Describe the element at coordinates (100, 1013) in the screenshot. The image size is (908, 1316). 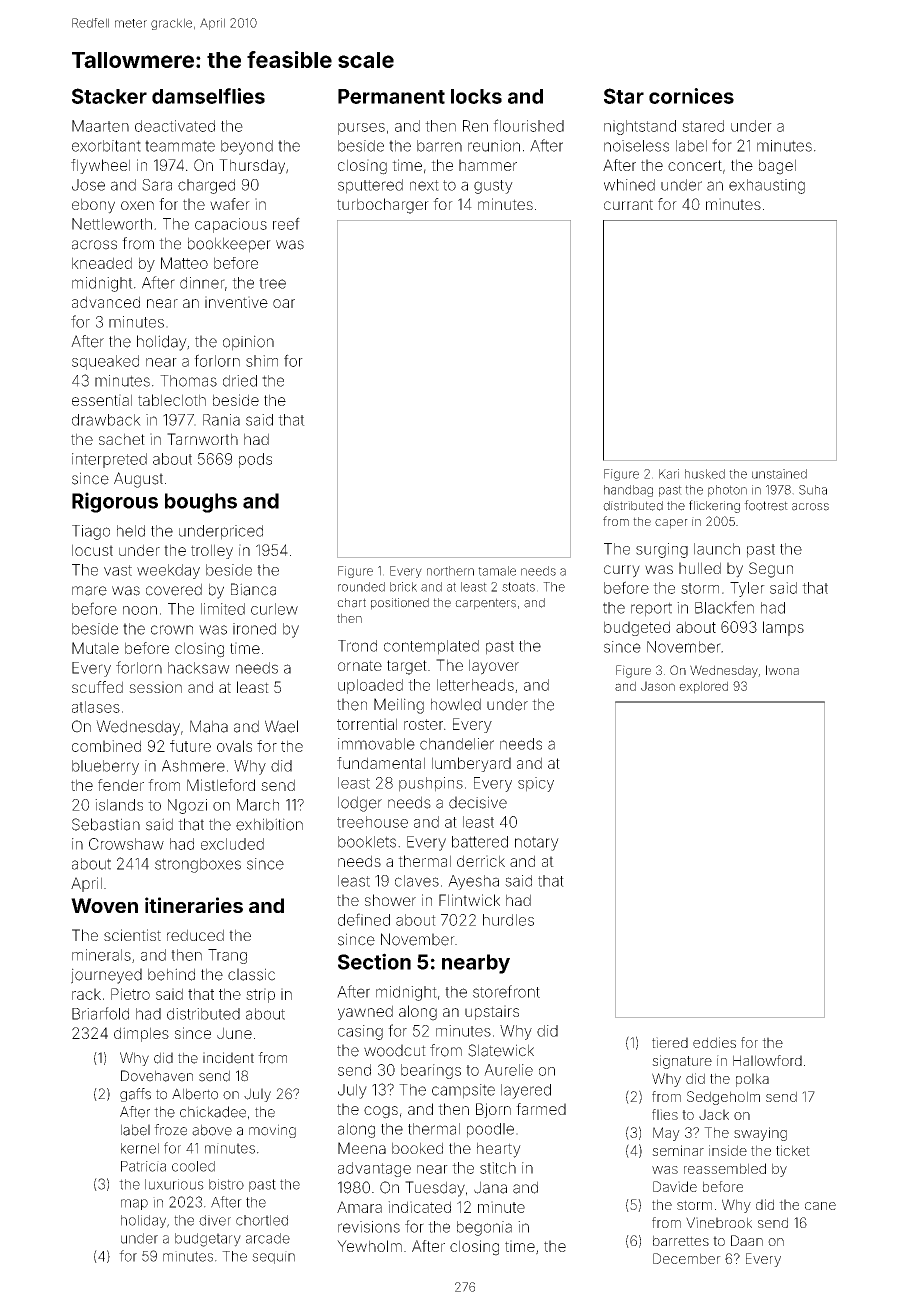
I see `Briarfold` at that location.
